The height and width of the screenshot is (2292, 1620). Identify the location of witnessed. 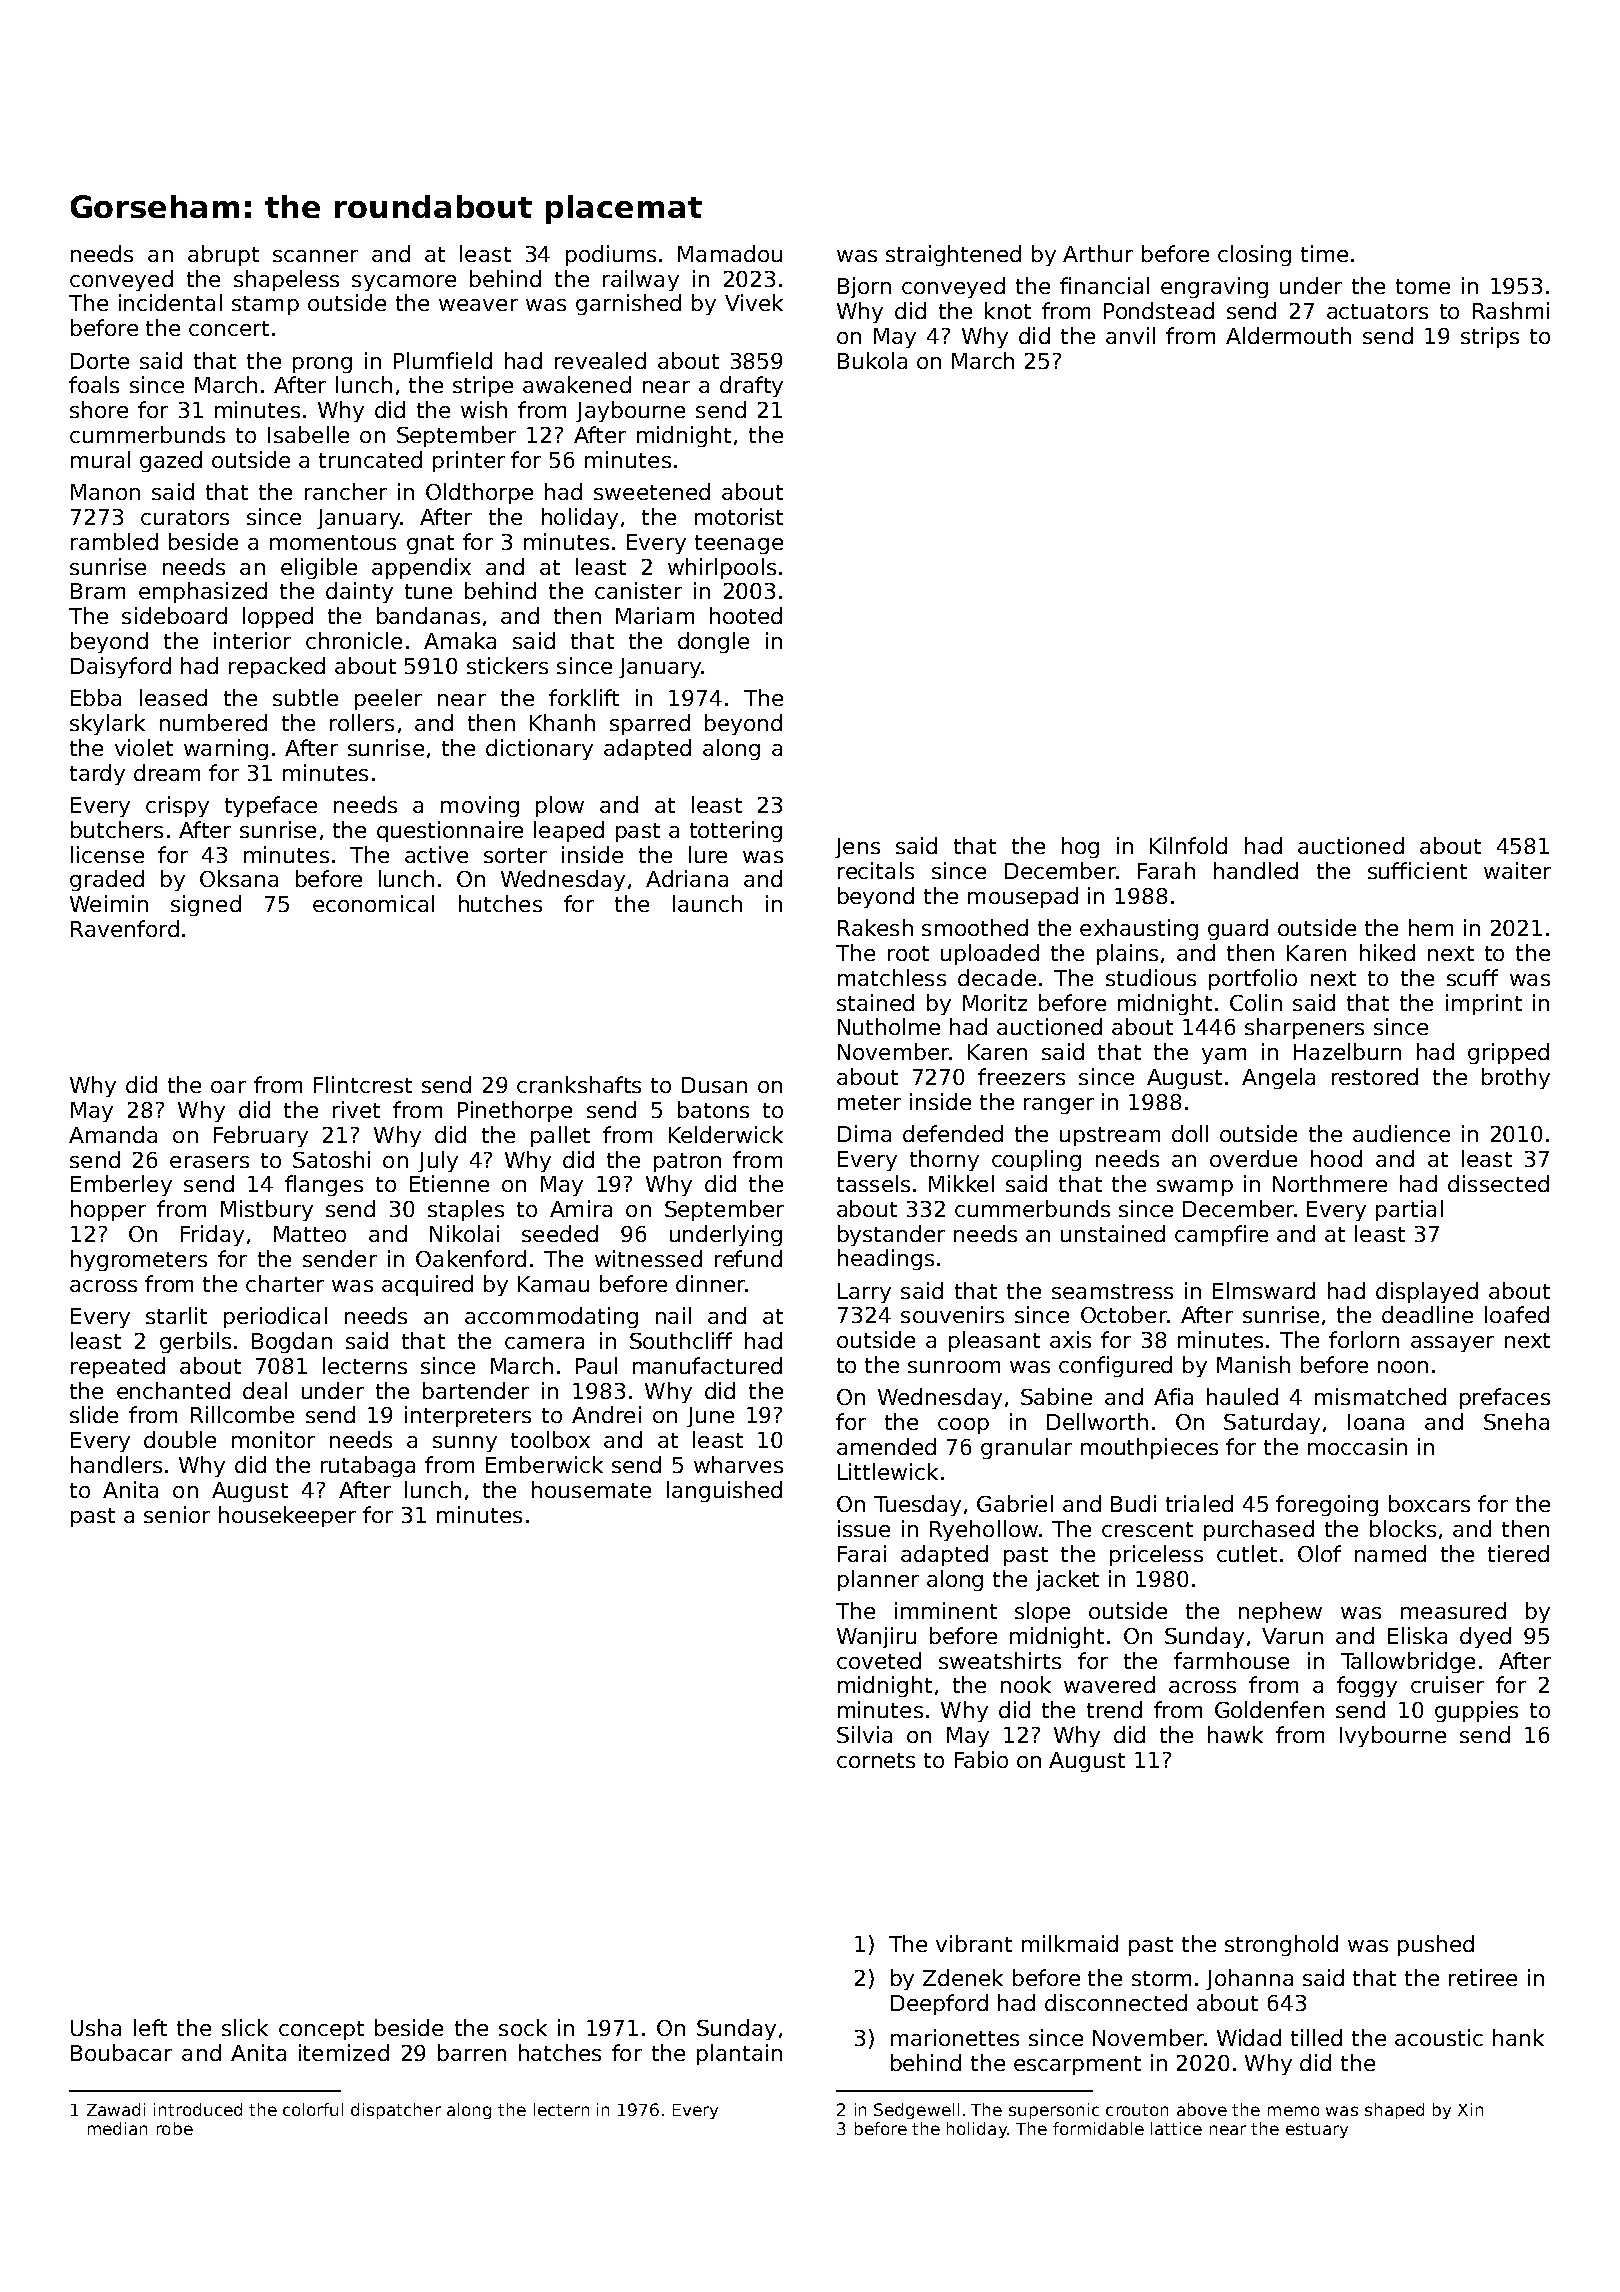
(648, 1258).
